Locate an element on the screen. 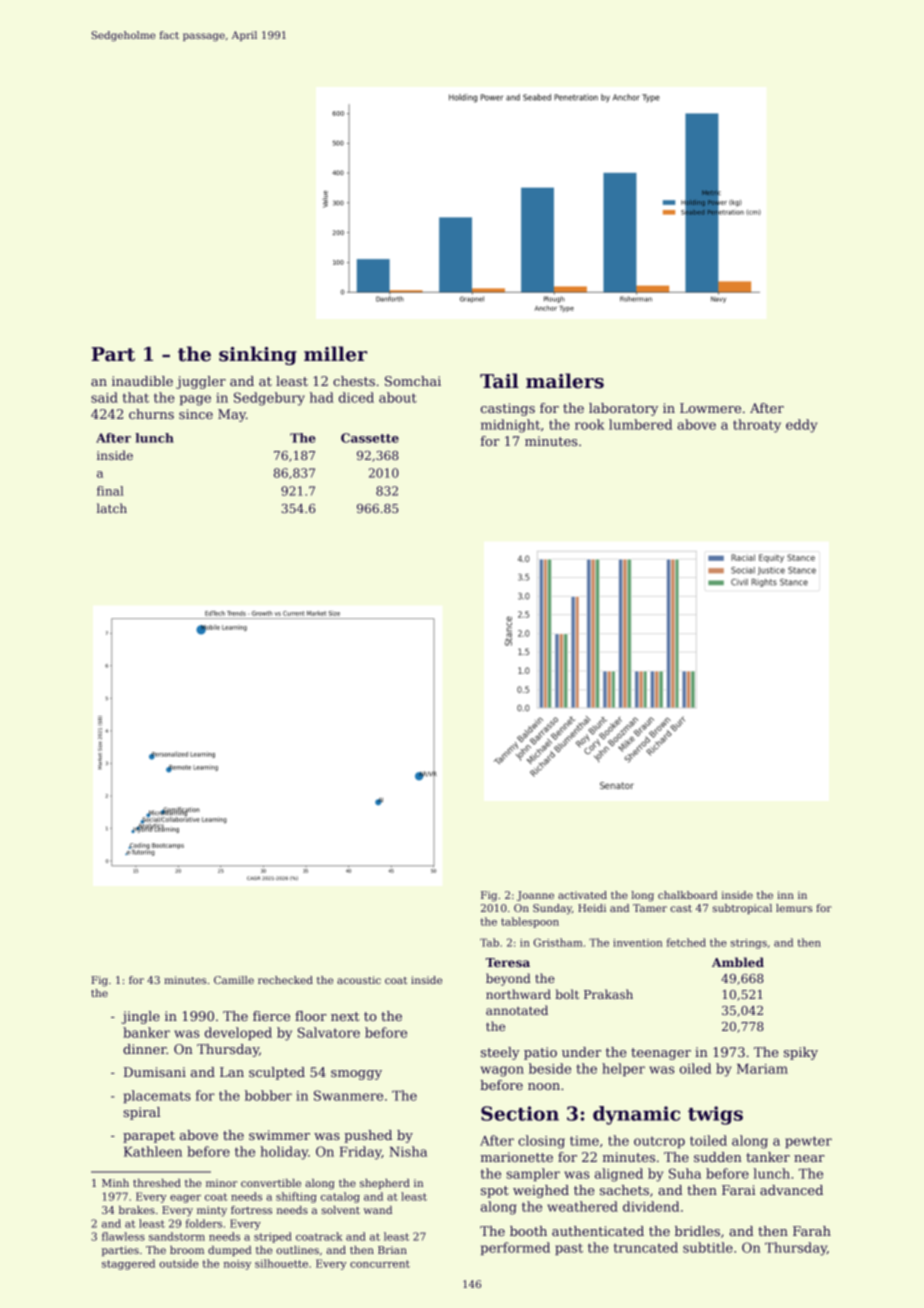 The height and width of the screenshot is (1308, 924). inaudible is located at coordinates (142, 381).
